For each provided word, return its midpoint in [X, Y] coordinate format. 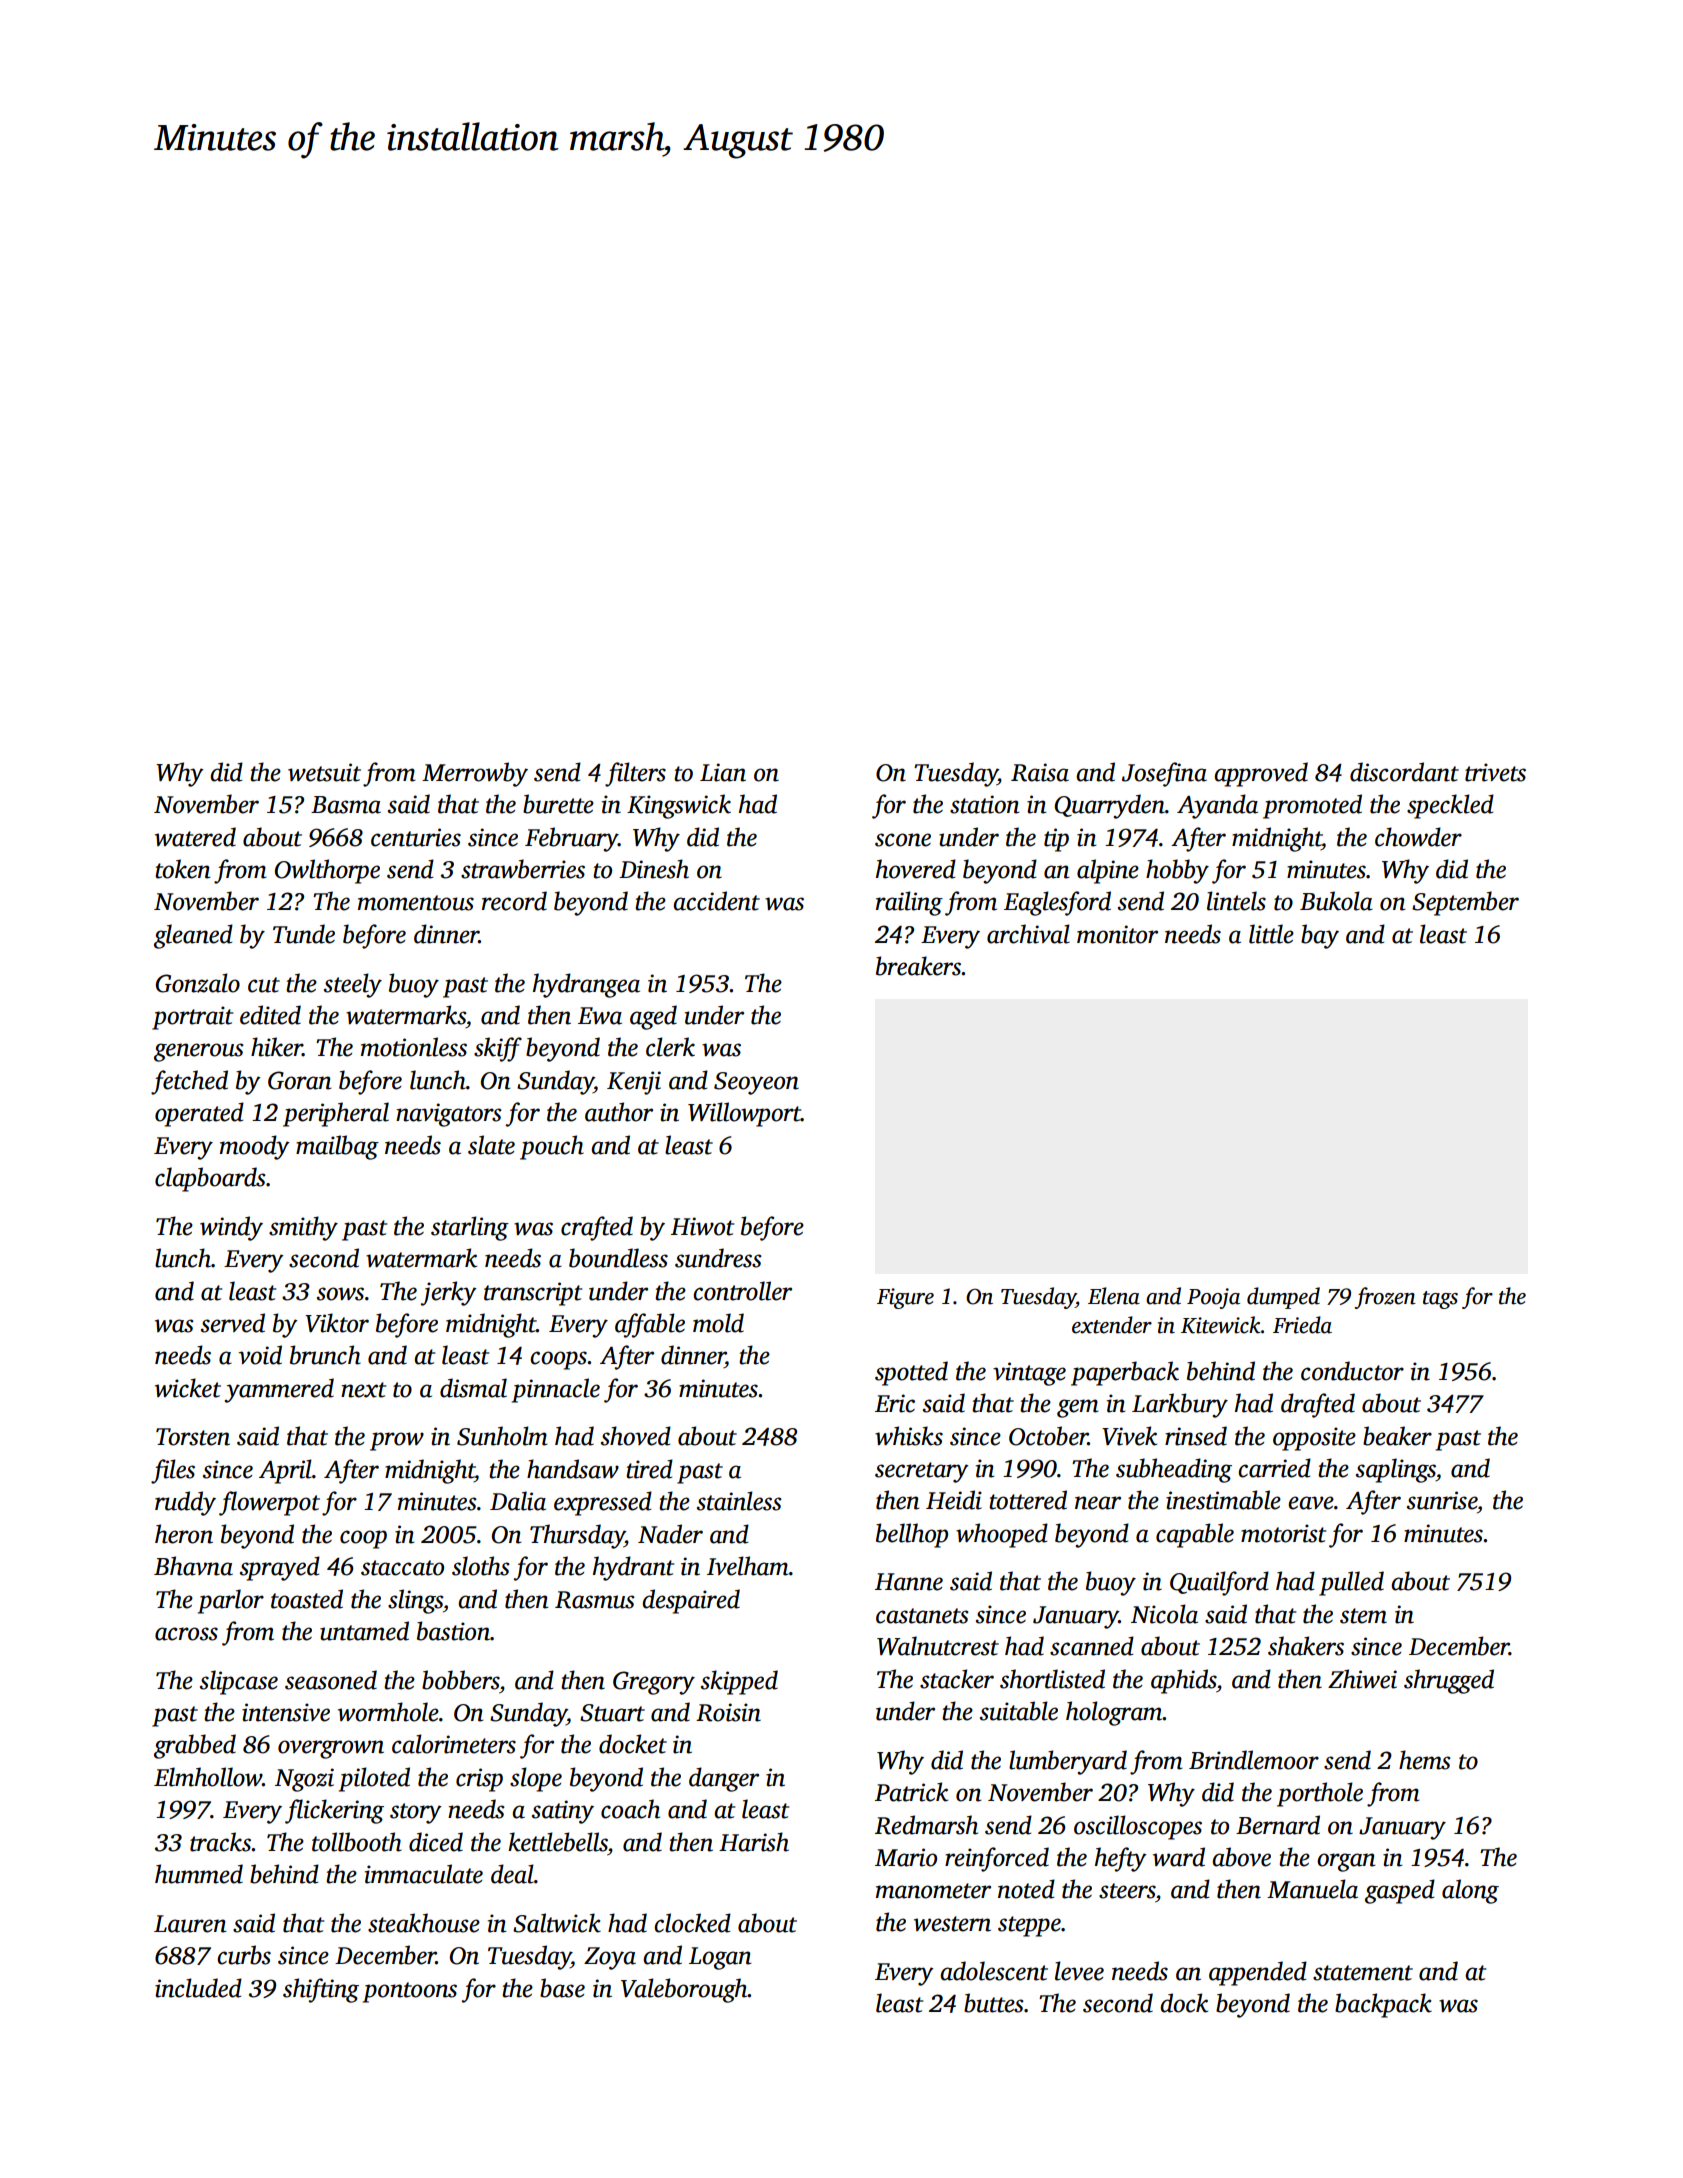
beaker [1397, 1436]
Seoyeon [756, 1083]
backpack [1383, 2005]
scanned [1092, 1646]
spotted [911, 1373]
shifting [321, 1990]
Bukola [1336, 901]
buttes [994, 2003]
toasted [307, 1599]
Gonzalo [198, 983]
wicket [188, 1388]
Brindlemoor [1254, 1760]
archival [1028, 934]
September [1465, 903]
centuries [416, 837]
